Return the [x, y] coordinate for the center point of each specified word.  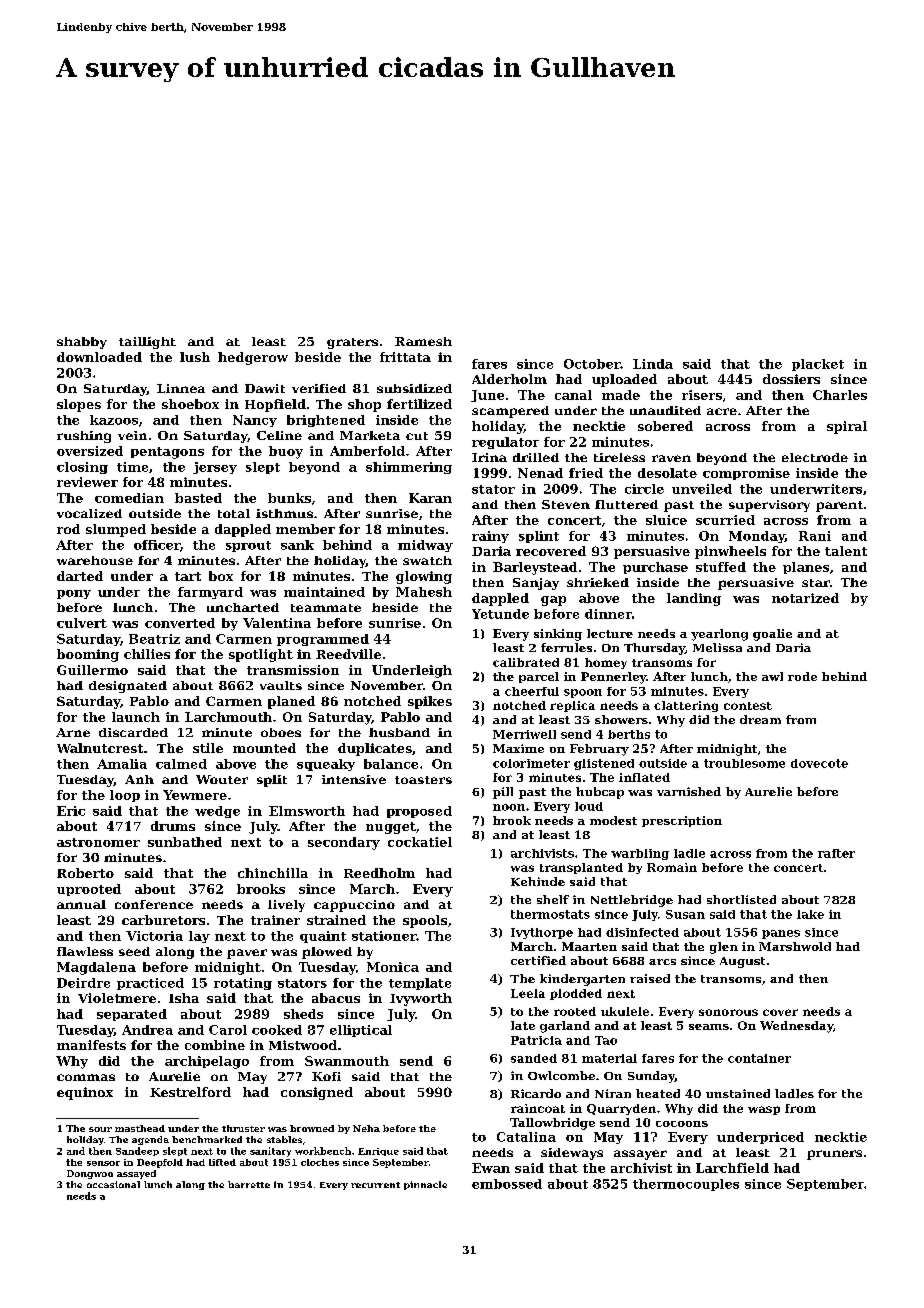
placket [818, 365]
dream [760, 719]
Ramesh [423, 341]
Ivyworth [421, 999]
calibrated [526, 662]
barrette [249, 1184]
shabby [82, 343]
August [742, 962]
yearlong [719, 635]
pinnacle [425, 1185]
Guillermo [92, 670]
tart [188, 576]
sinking [558, 635]
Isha [184, 998]
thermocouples [686, 1185]
